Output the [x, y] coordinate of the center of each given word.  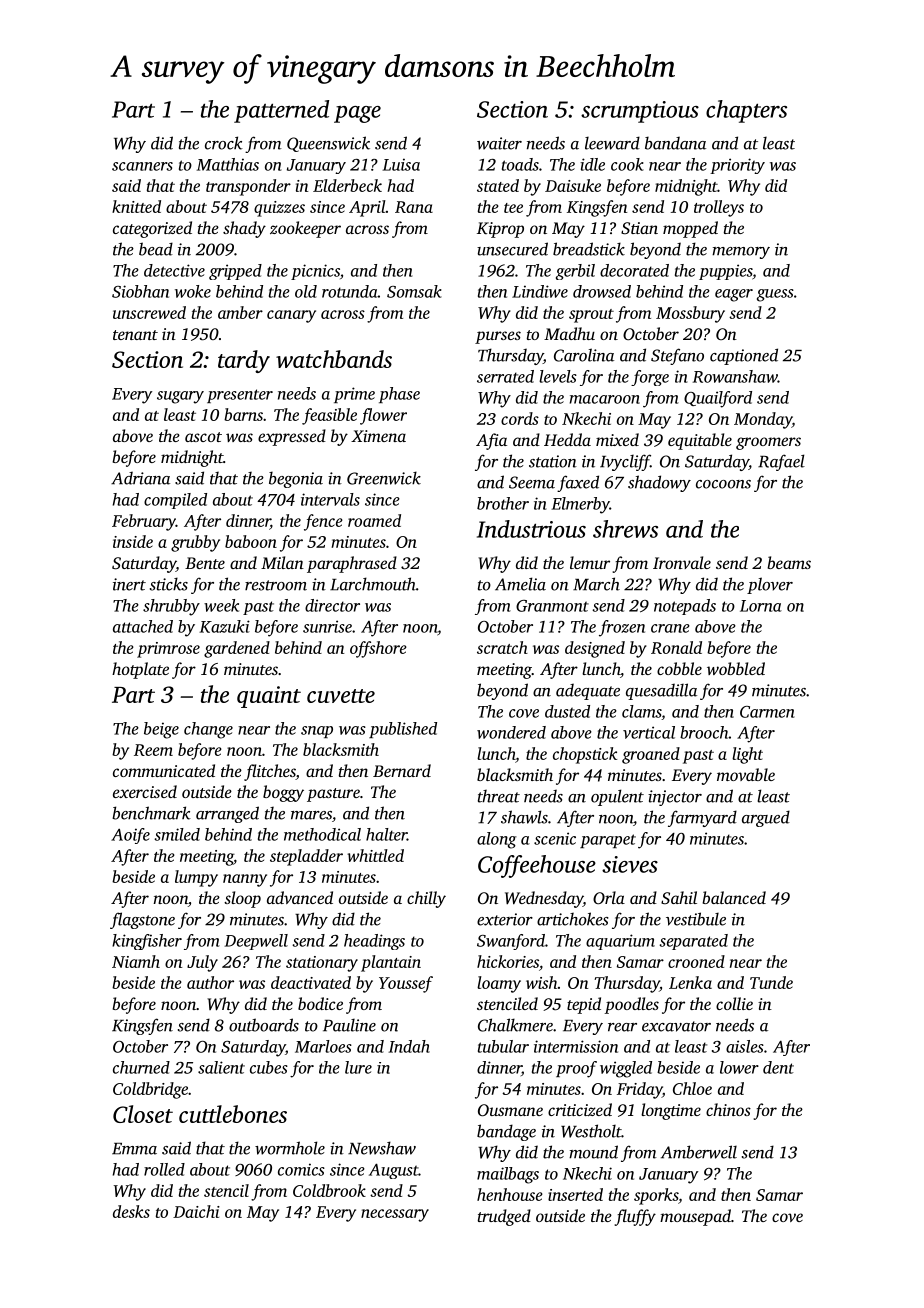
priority [737, 166]
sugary [180, 397]
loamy [499, 984]
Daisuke [573, 185]
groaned [651, 755]
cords [520, 418]
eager [734, 295]
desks [131, 1211]
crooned [696, 961]
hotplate [140, 670]
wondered [511, 732]
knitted [136, 206]
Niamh [136, 961]
